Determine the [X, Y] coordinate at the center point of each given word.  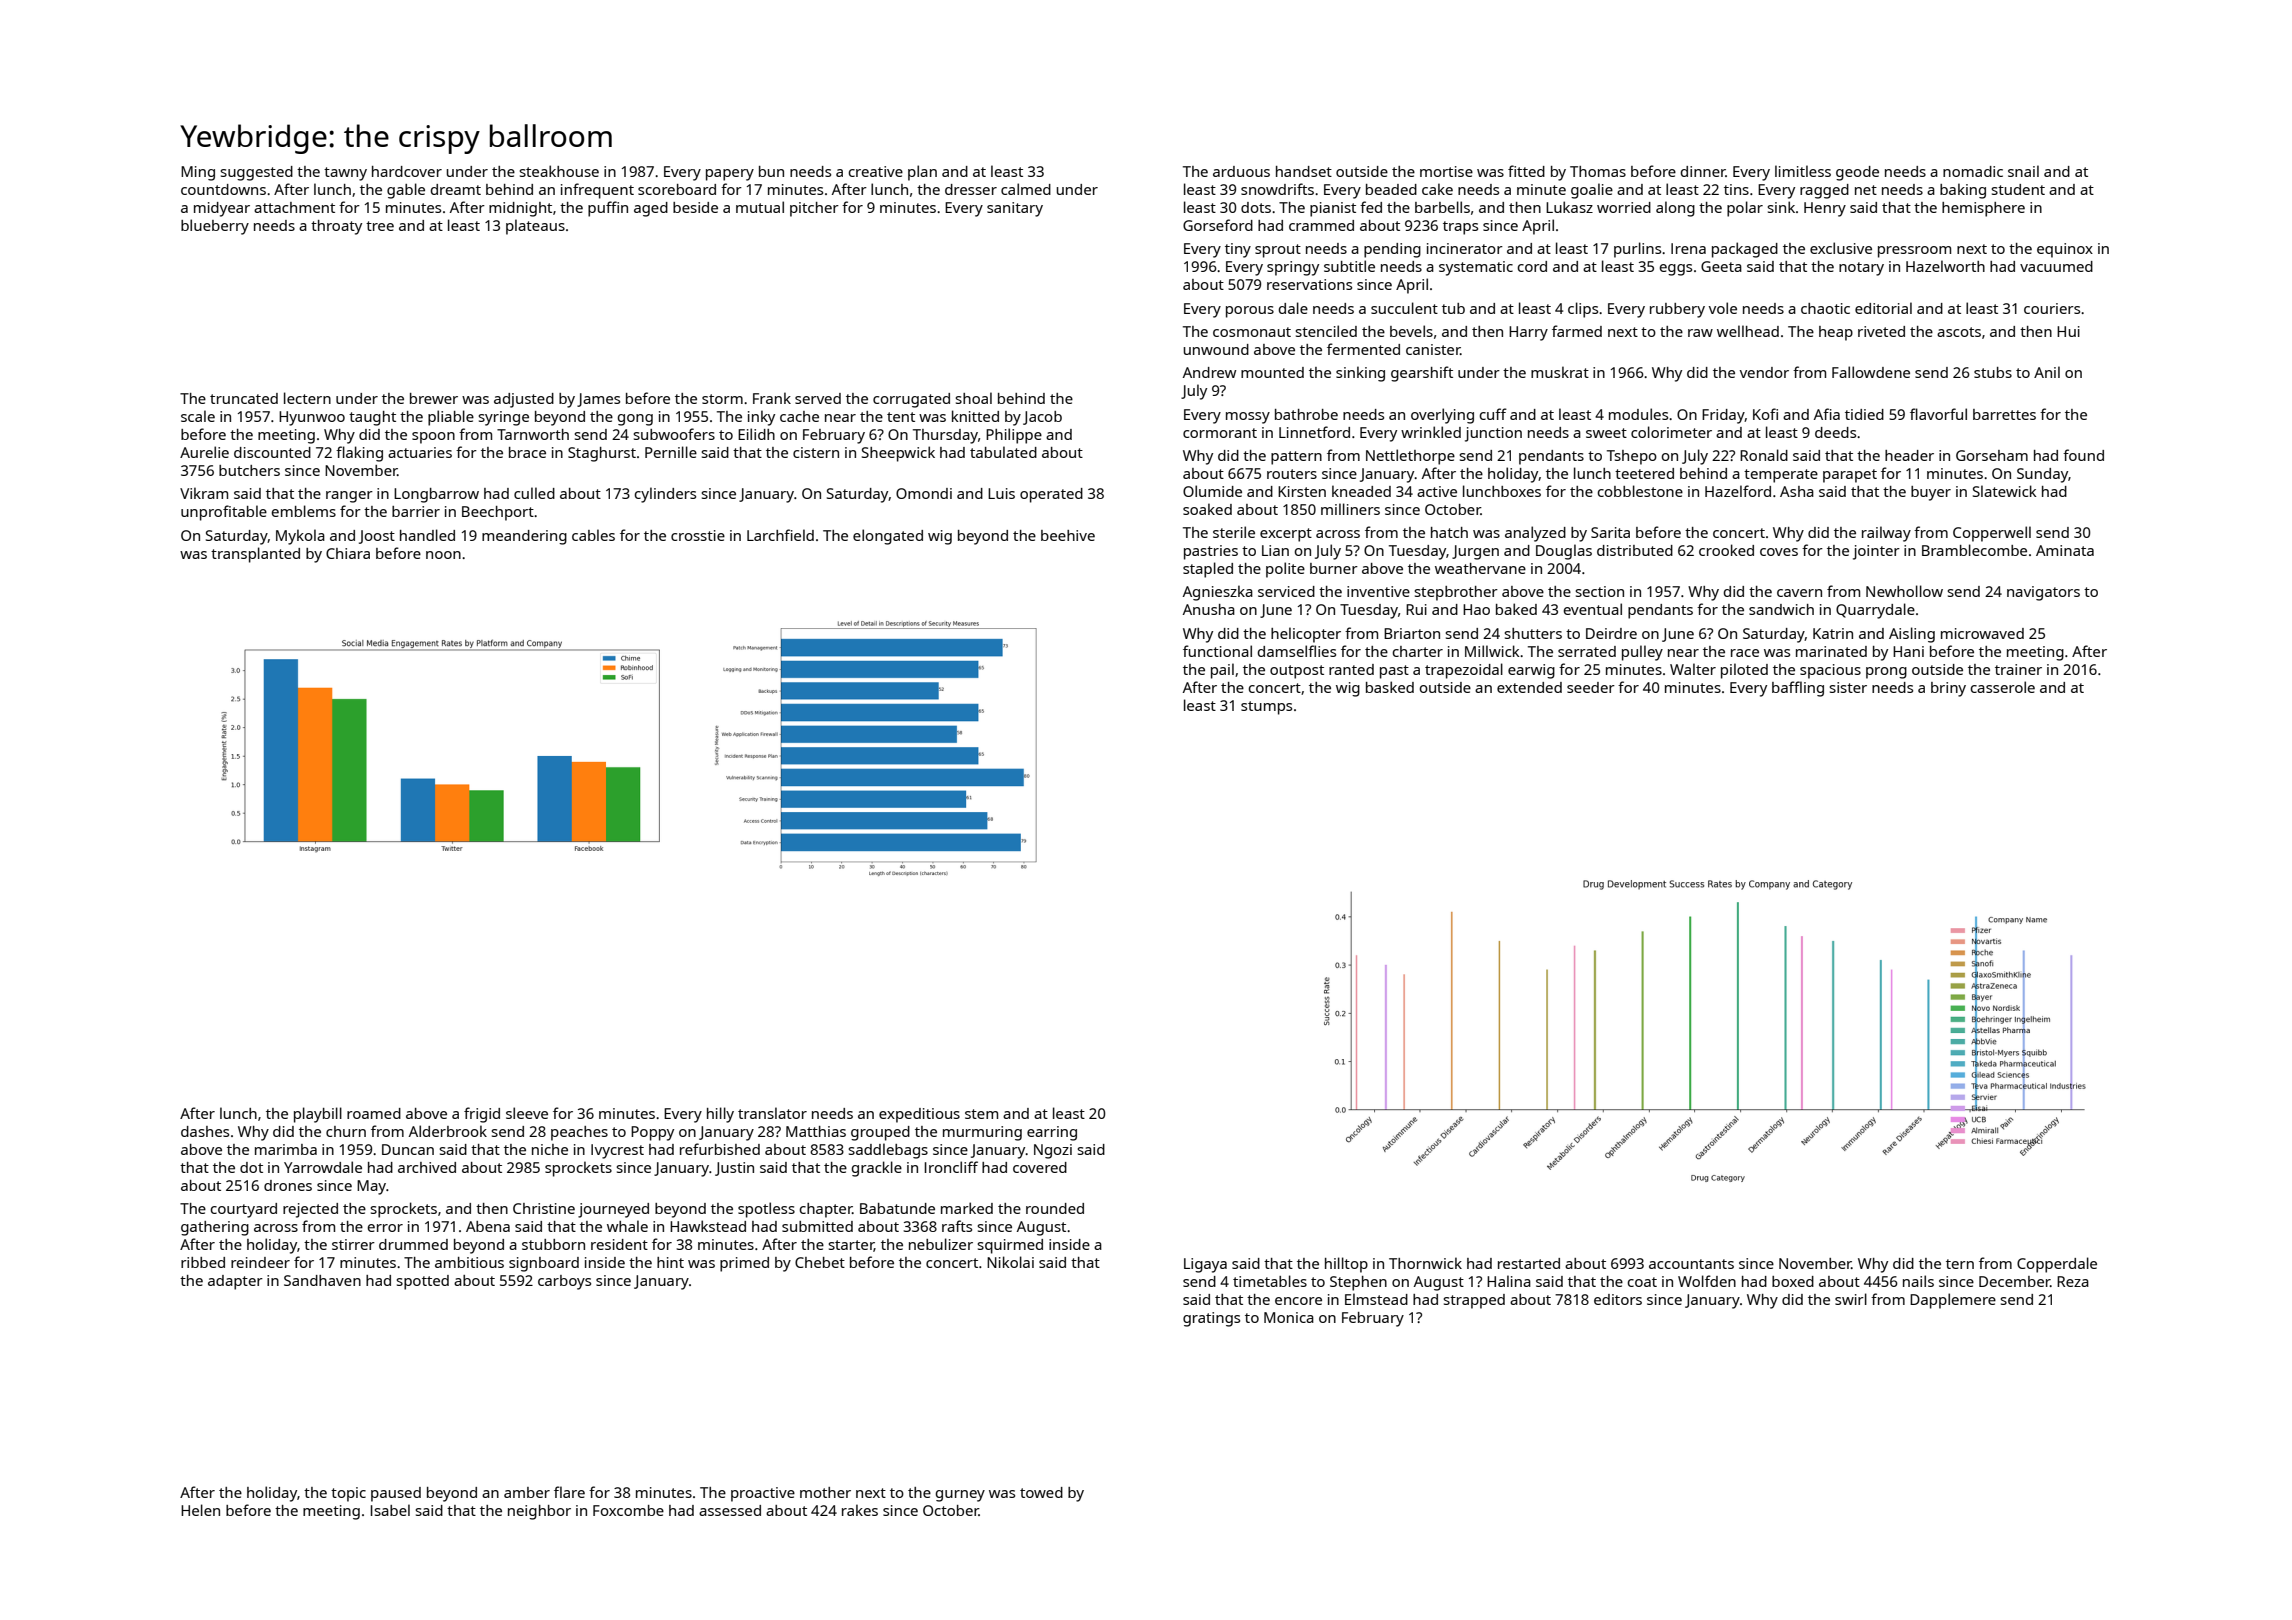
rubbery [1677, 310]
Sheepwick [898, 454]
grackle [877, 1169]
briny [1948, 689]
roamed [374, 1113]
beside [695, 207]
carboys [564, 1282]
